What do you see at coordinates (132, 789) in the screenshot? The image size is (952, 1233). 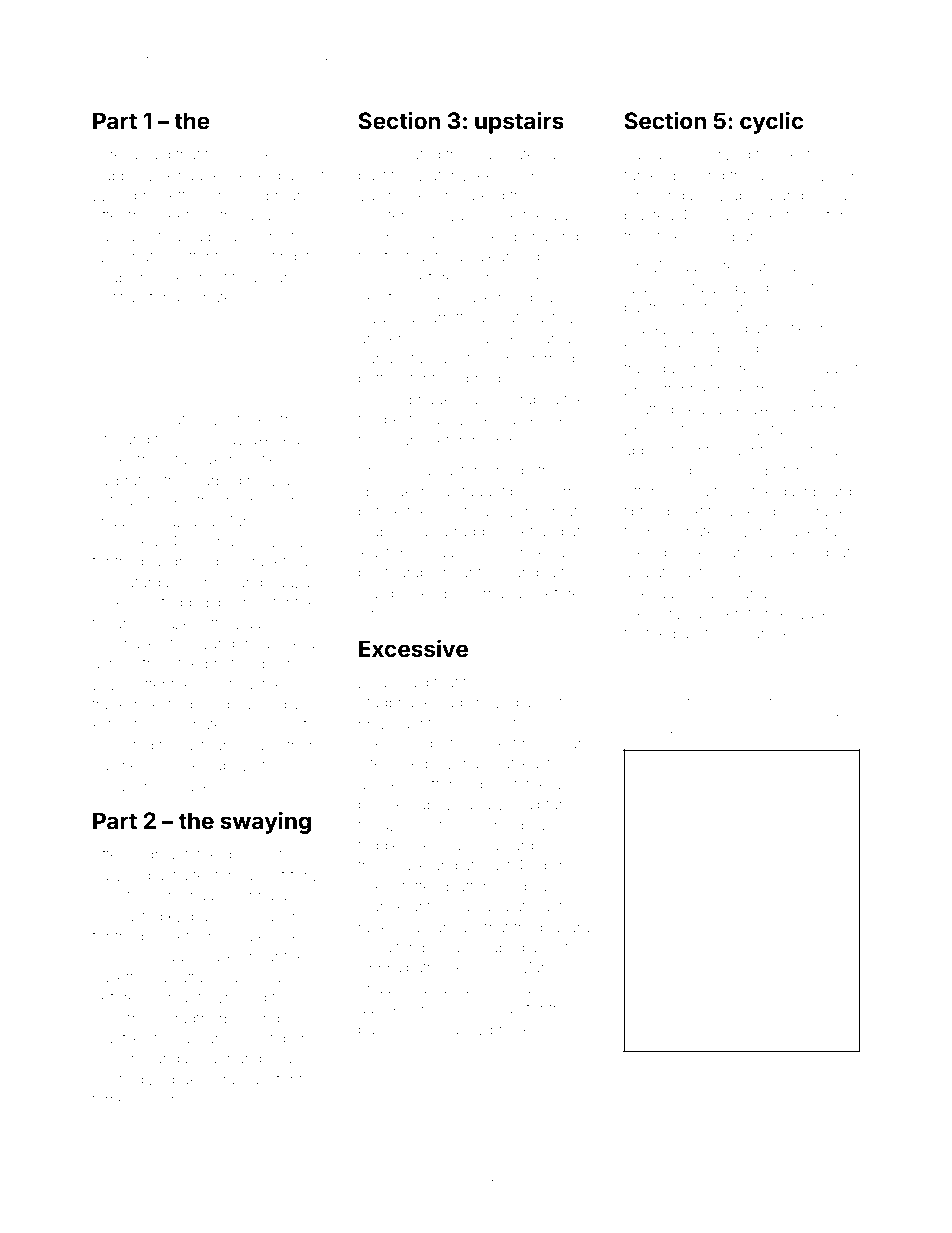 I see `melancholy` at bounding box center [132, 789].
